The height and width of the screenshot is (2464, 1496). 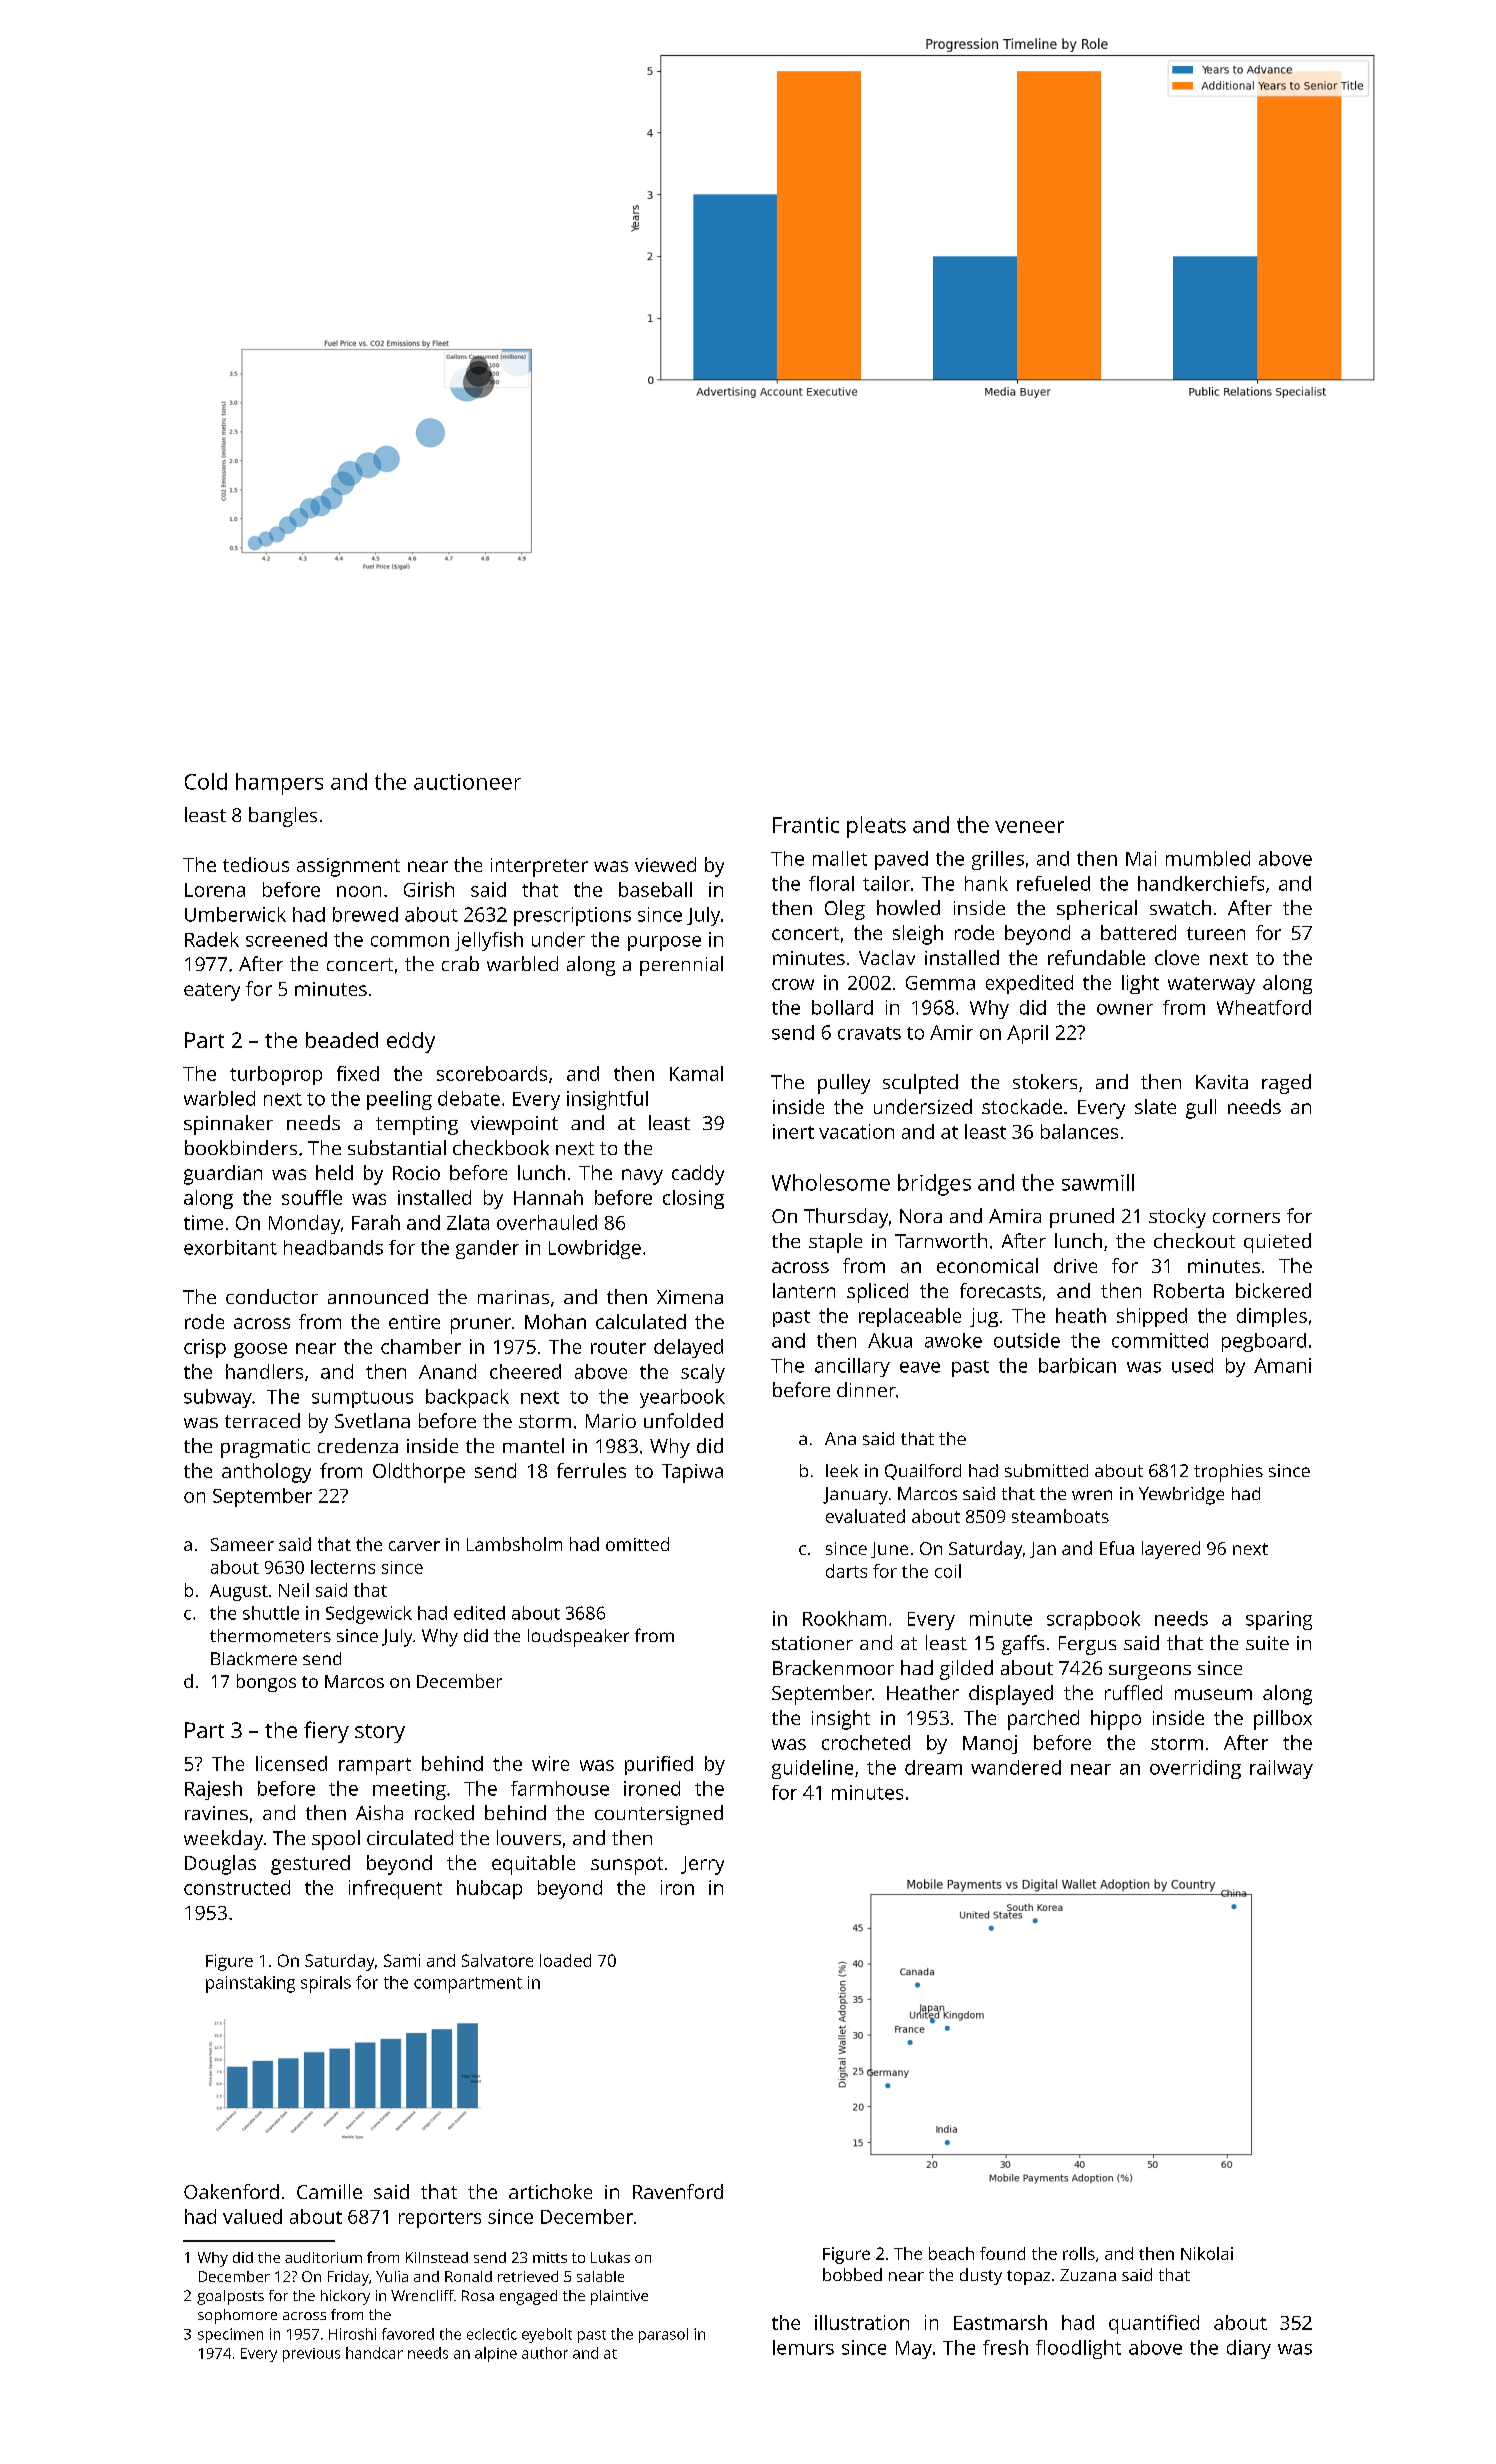 I want to click on Jerry, so click(x=702, y=1865).
